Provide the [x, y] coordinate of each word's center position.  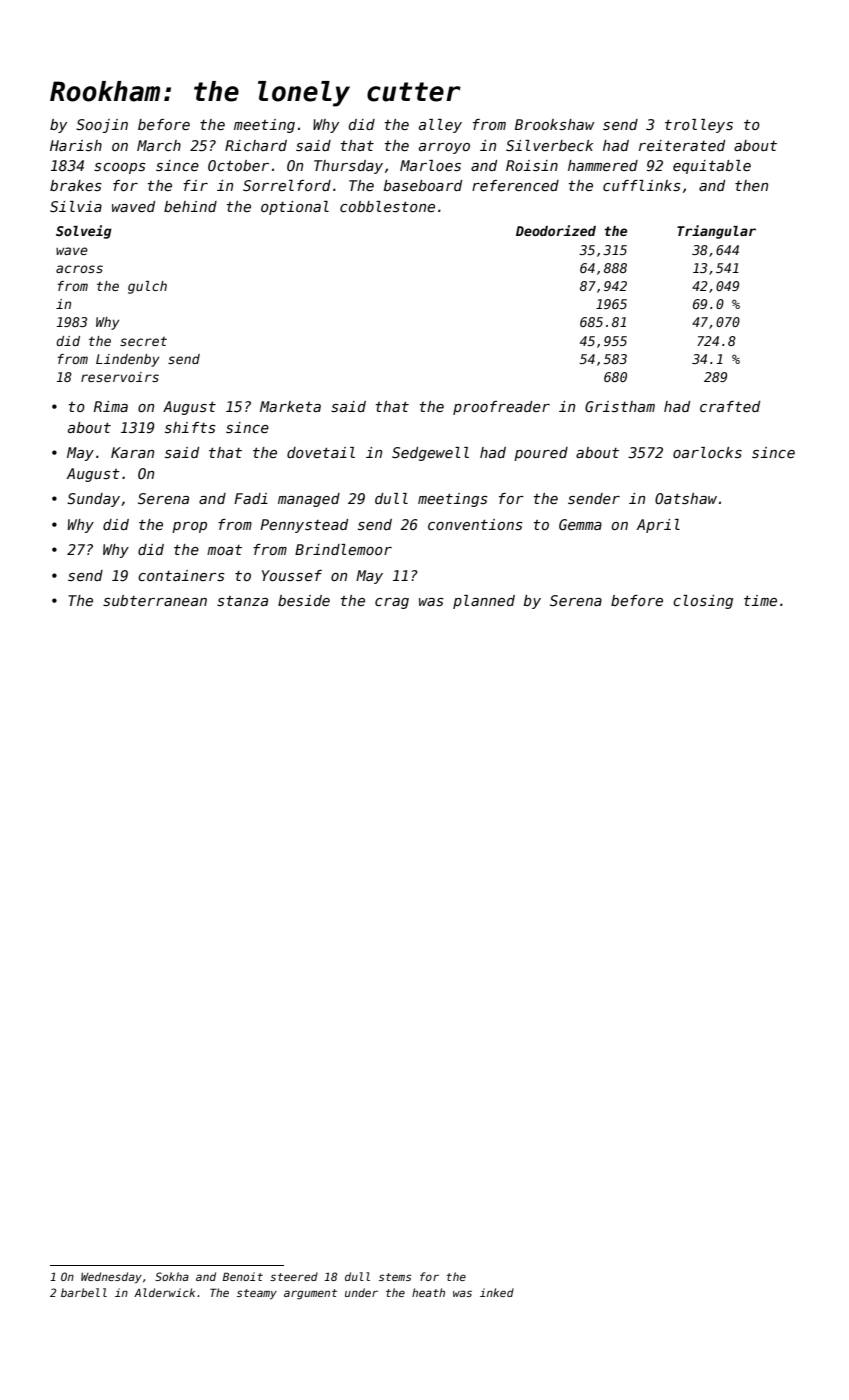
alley [440, 126]
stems [395, 1277]
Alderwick [164, 1292]
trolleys [699, 126]
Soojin [102, 126]
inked [497, 1292]
